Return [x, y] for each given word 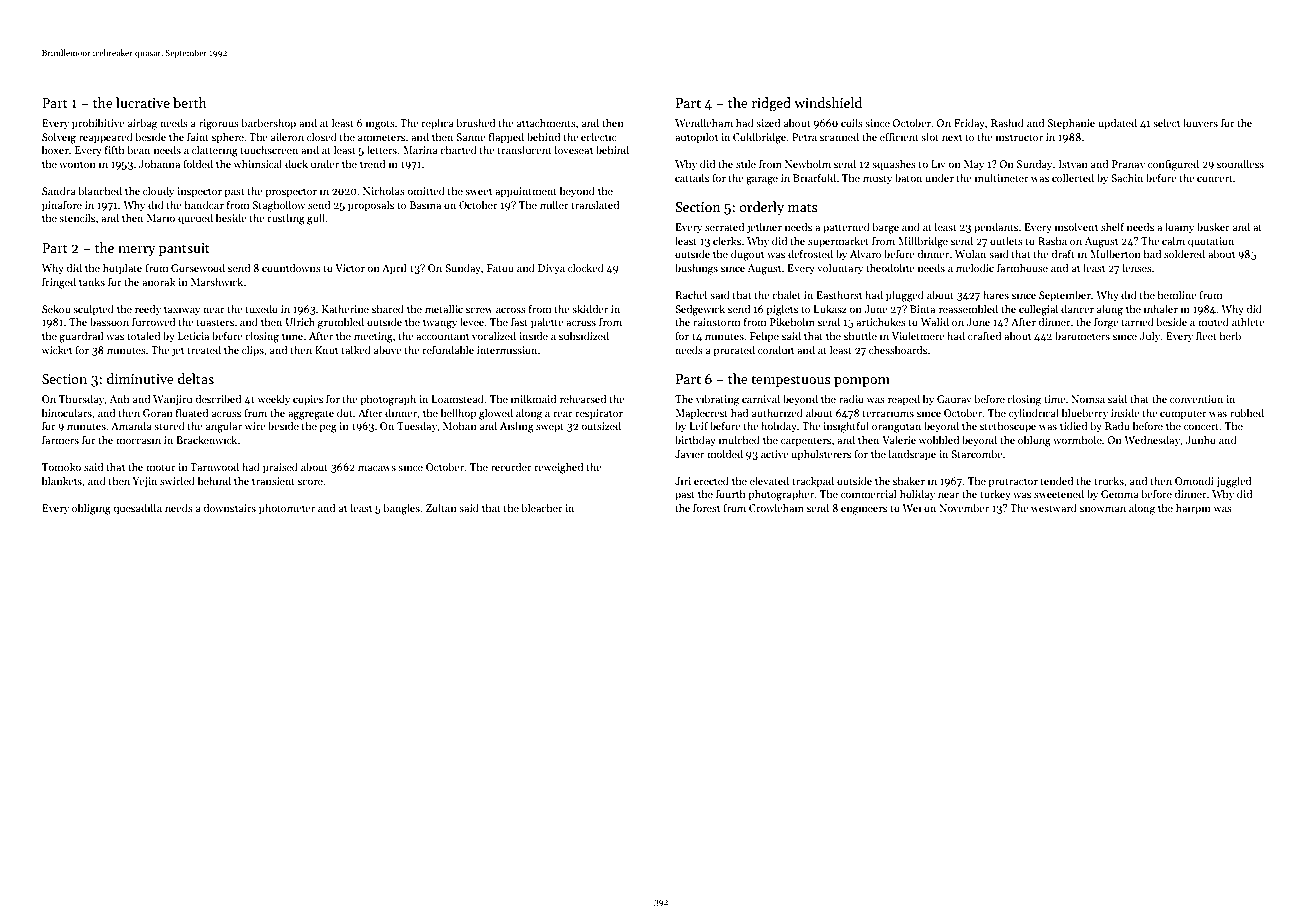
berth [190, 102]
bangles [401, 509]
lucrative [143, 102]
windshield [828, 102]
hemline [1177, 294]
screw [479, 310]
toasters [215, 322]
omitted [426, 190]
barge [885, 228]
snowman [1103, 509]
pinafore [62, 205]
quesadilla [137, 508]
